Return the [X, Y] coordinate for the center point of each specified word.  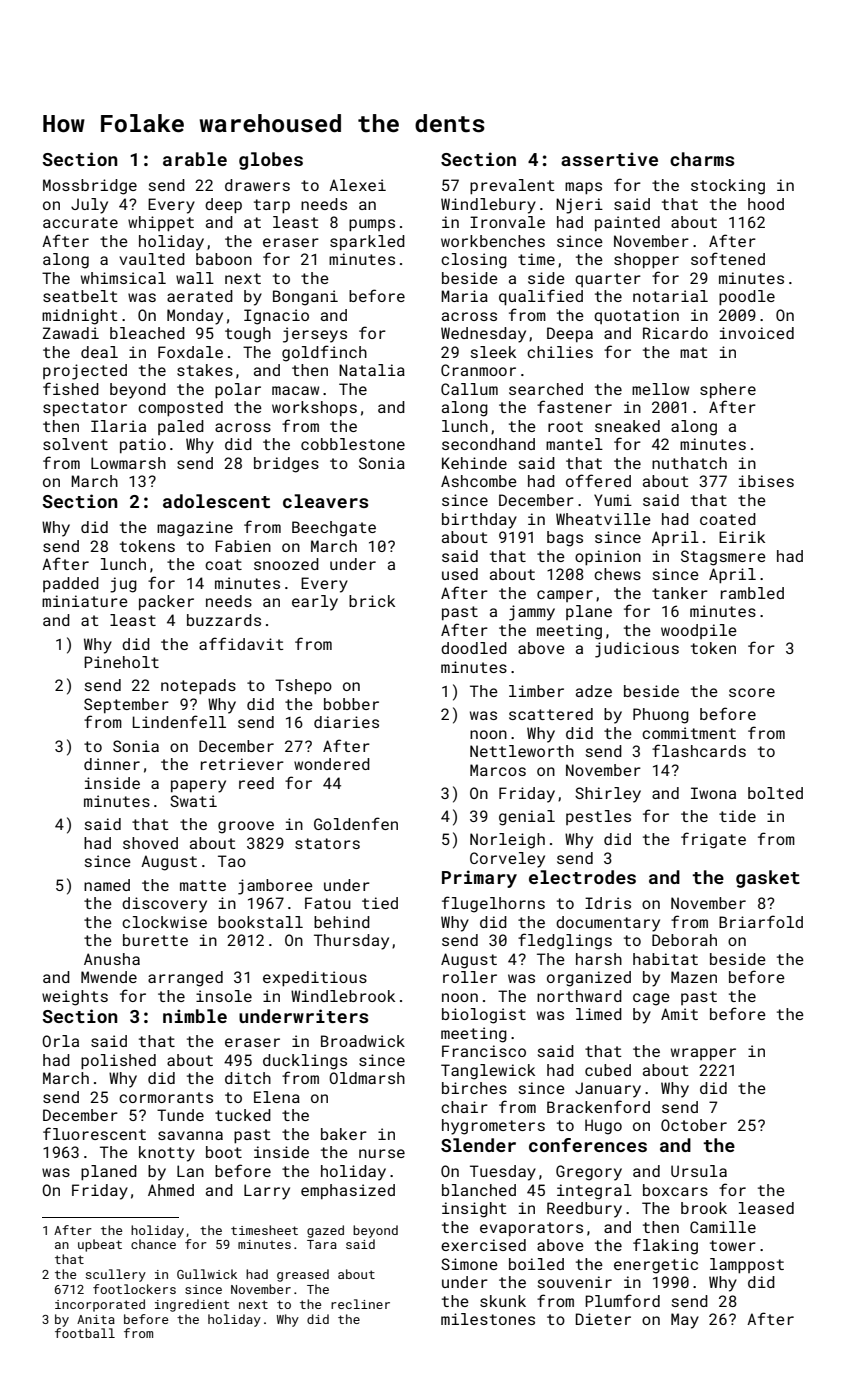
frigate [713, 840]
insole [224, 996]
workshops [314, 408]
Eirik [742, 537]
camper [565, 596]
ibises [766, 481]
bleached [147, 333]
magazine [195, 529]
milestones [488, 1319]
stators [327, 843]
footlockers [134, 1289]
